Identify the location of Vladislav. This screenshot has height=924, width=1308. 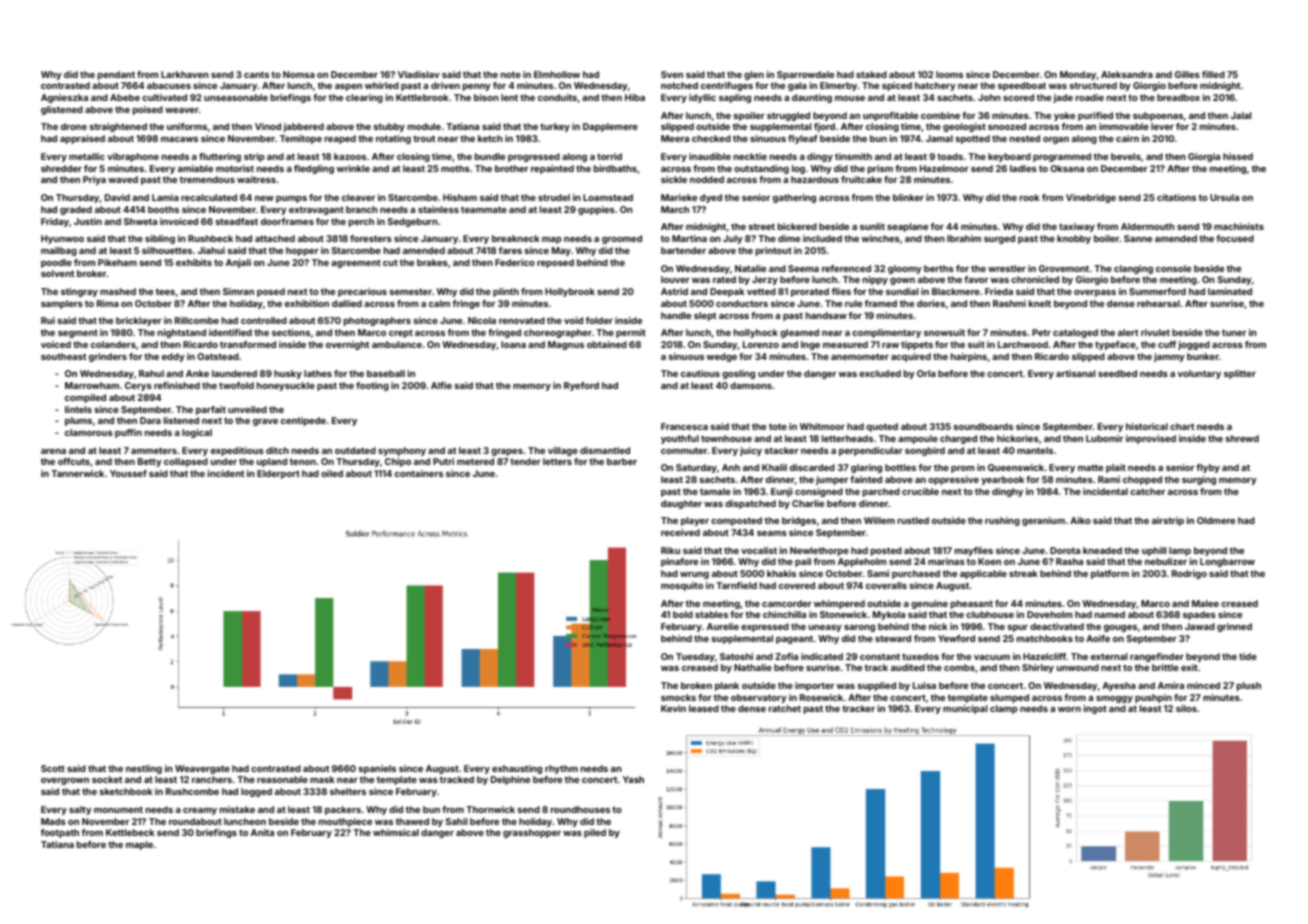
(419, 74).
